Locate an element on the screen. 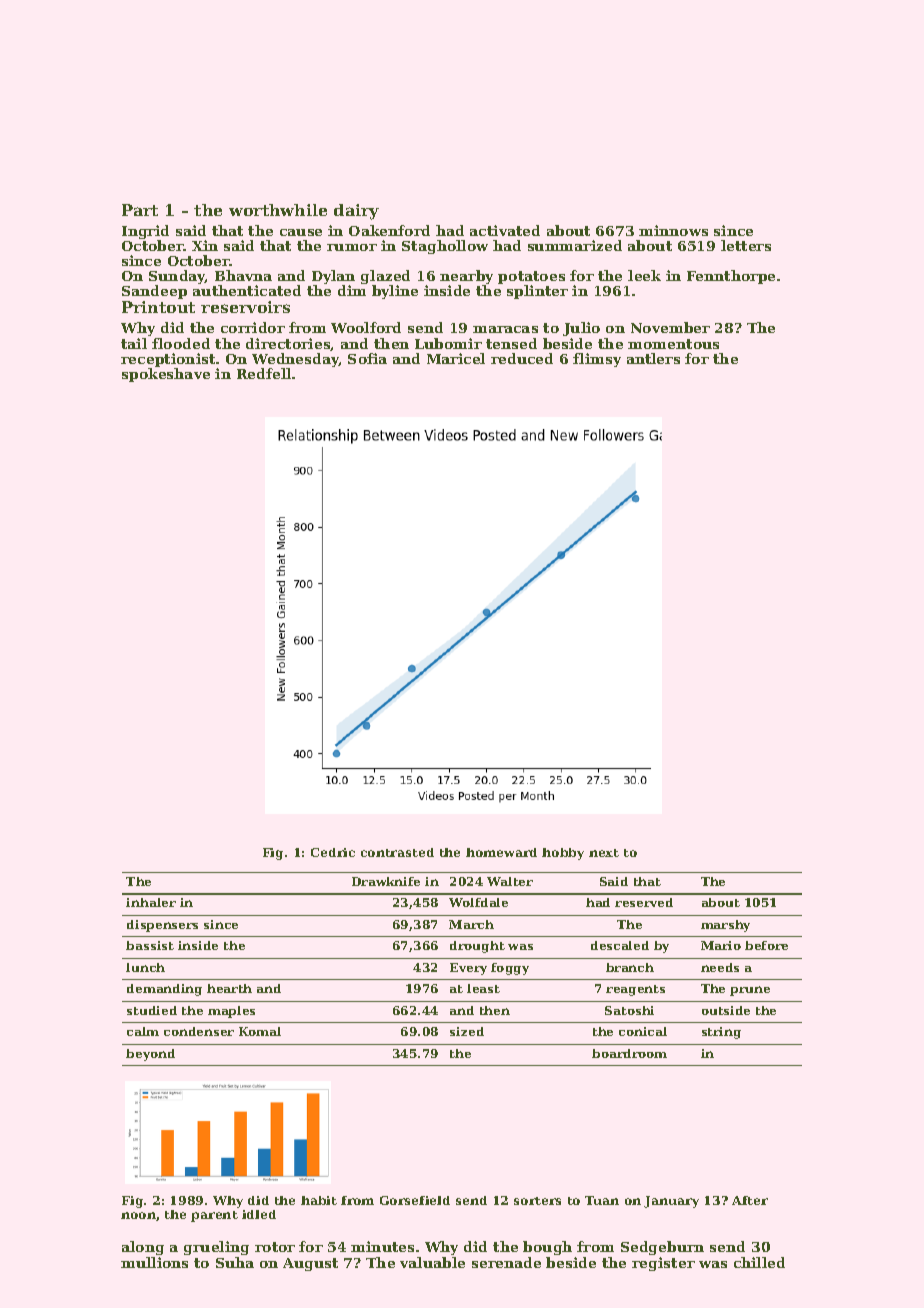 The height and width of the screenshot is (1308, 924). minnows is located at coordinates (673, 230).
